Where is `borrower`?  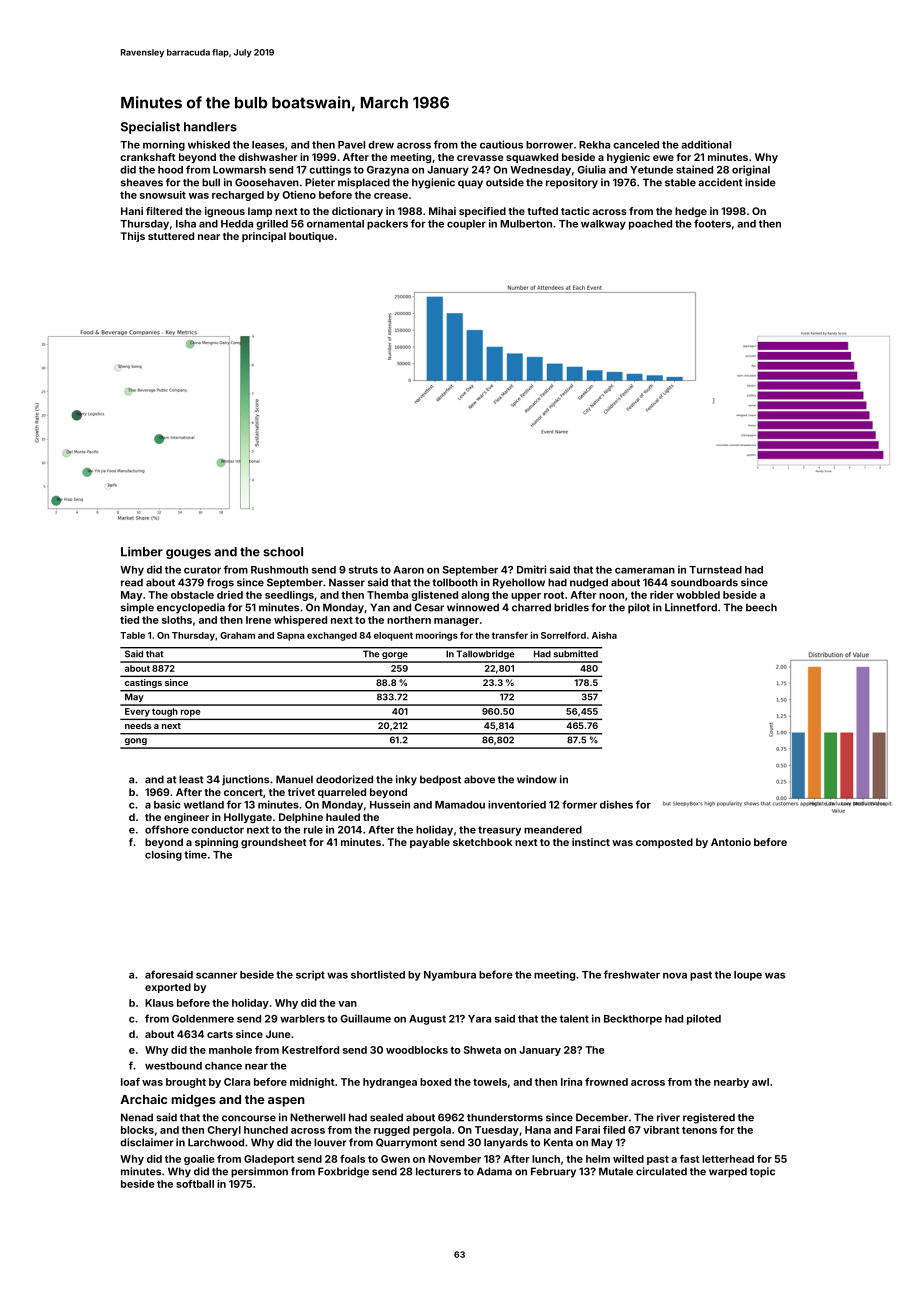 borrower is located at coordinates (549, 145).
